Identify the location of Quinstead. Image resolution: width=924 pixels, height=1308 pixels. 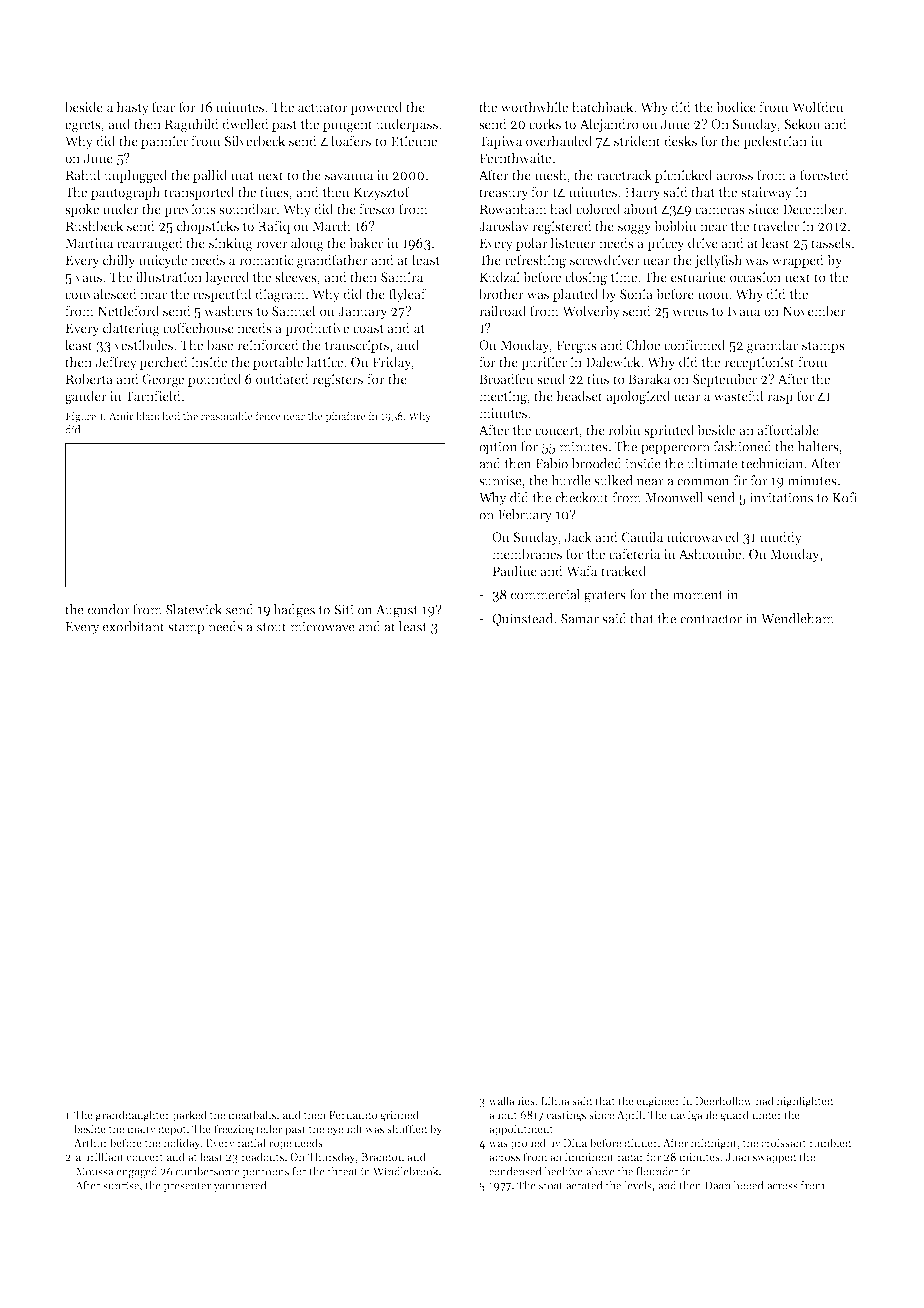
(522, 620).
